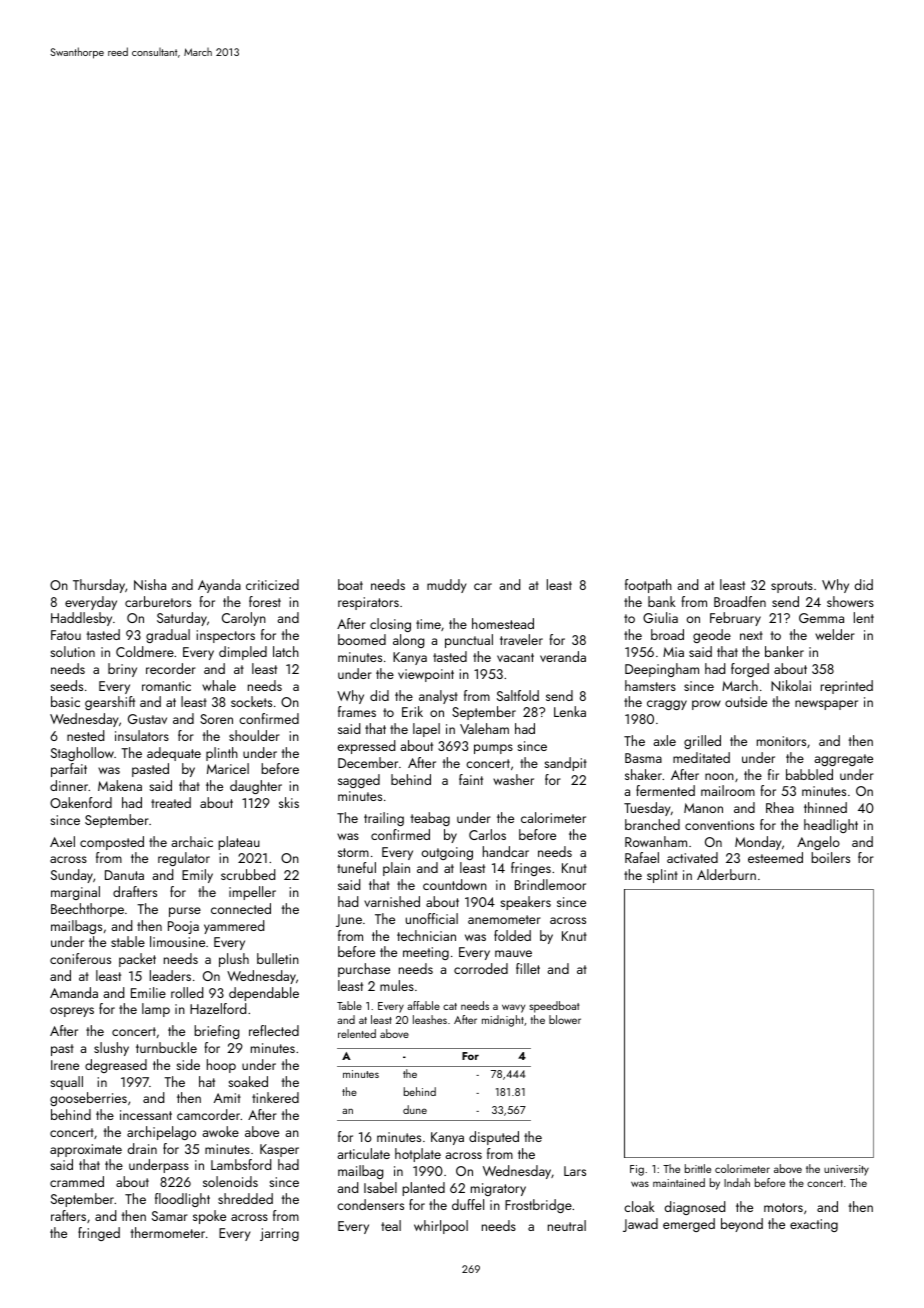 This screenshot has width=924, height=1308. Describe the element at coordinates (830, 857) in the screenshot. I see `boilers` at that location.
